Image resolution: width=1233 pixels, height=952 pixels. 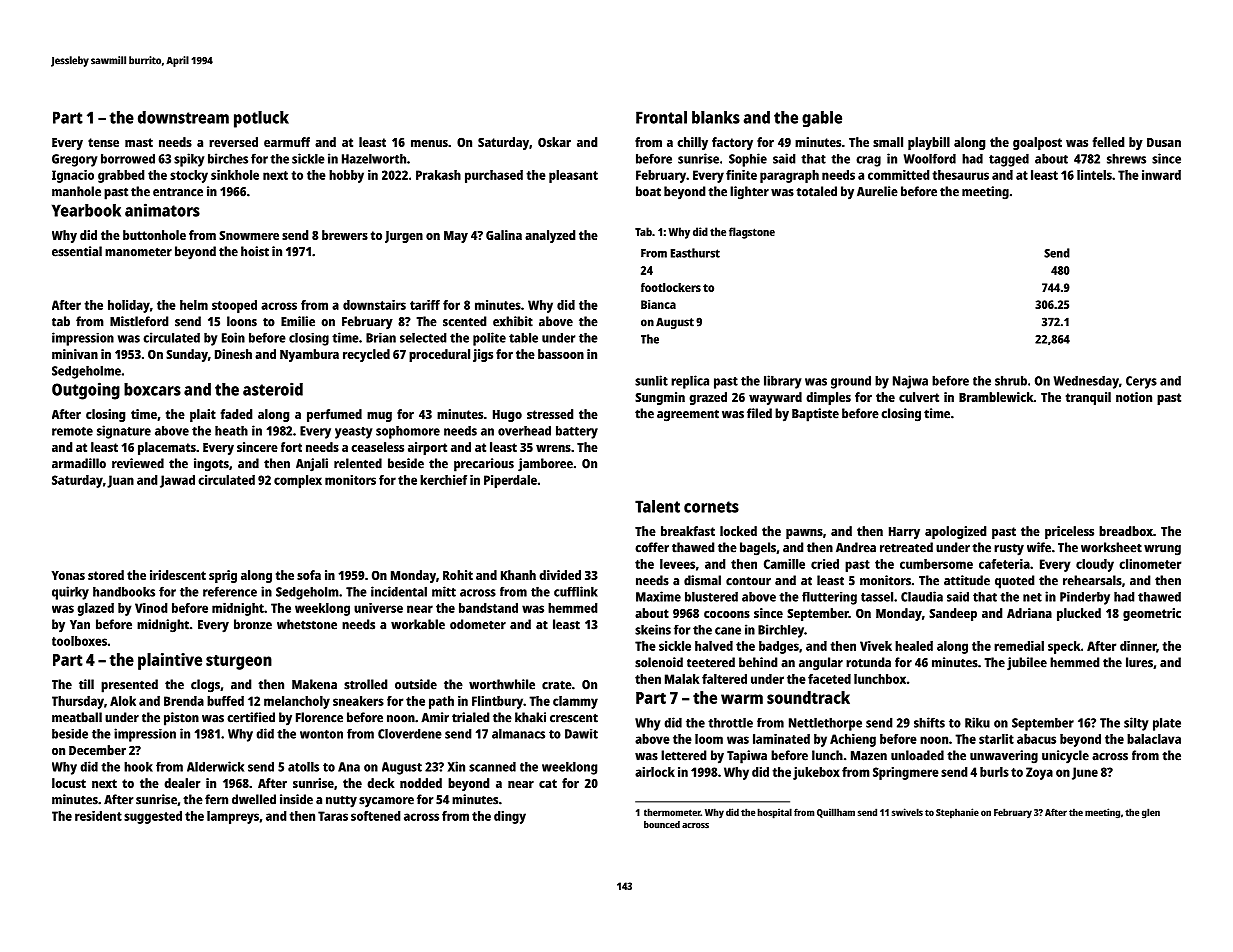 I want to click on agreement, so click(x=688, y=415).
